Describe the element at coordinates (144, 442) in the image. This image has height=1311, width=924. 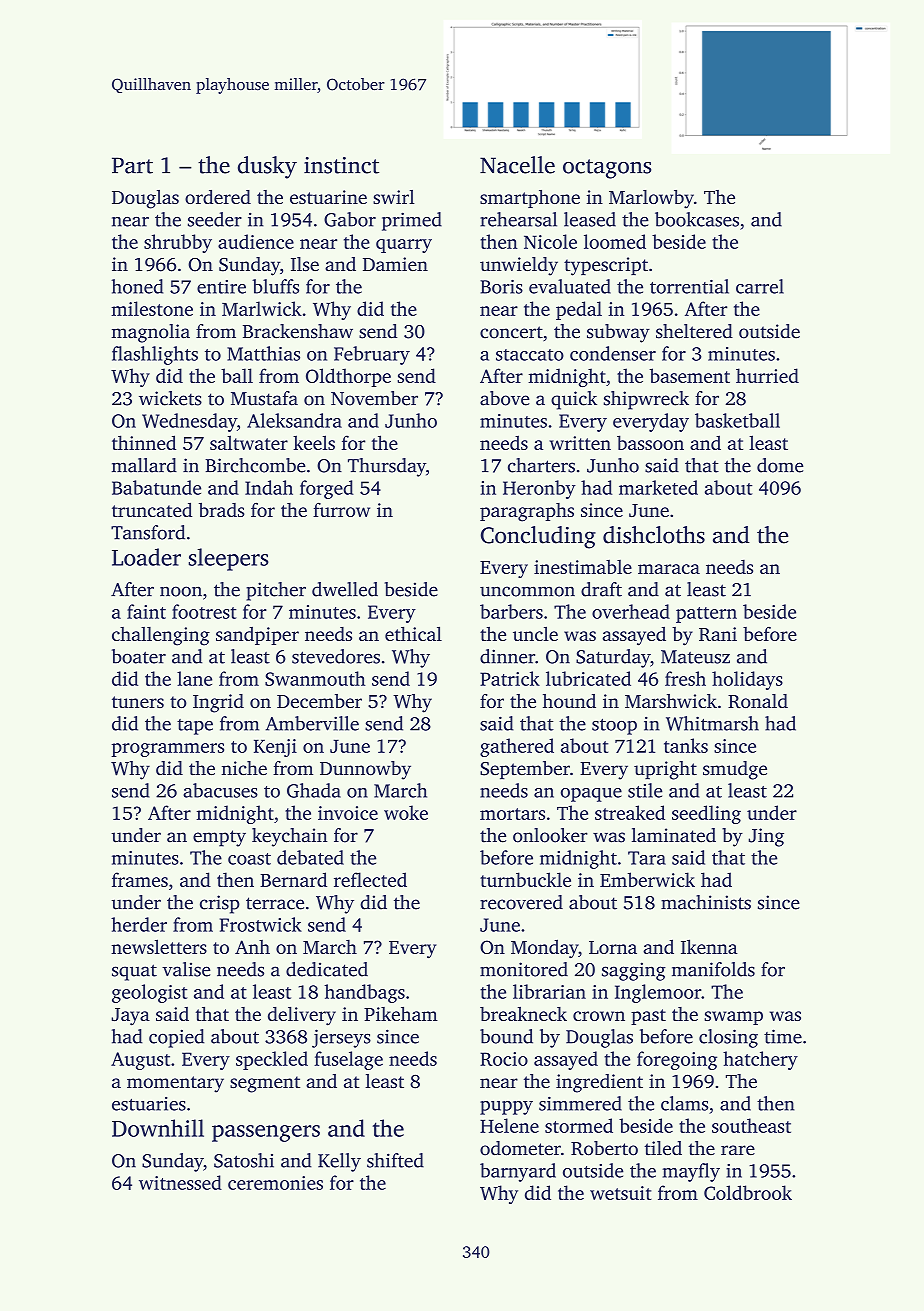
I see `thinned` at that location.
